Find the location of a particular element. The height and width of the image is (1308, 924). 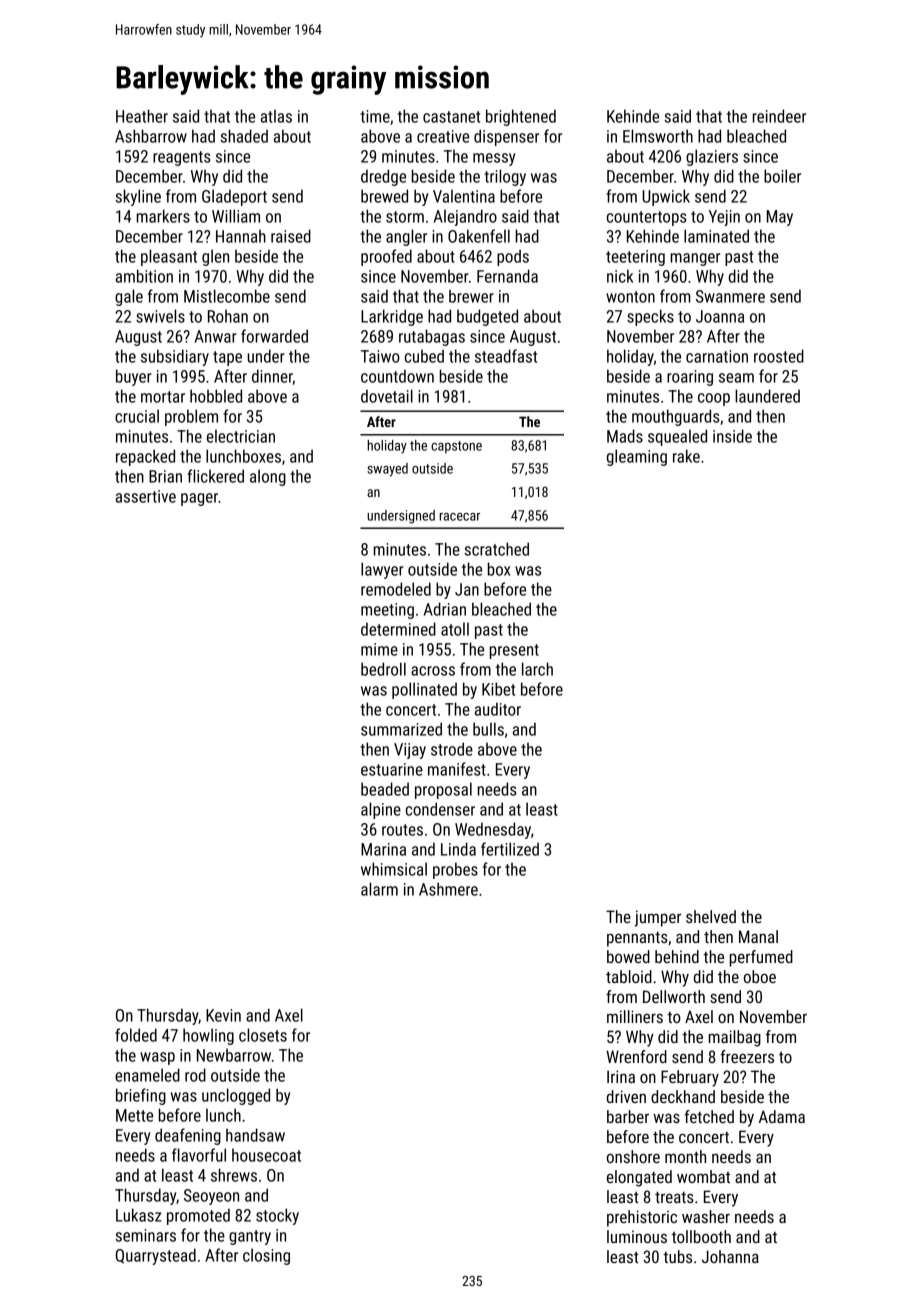

bedroll is located at coordinates (383, 669).
